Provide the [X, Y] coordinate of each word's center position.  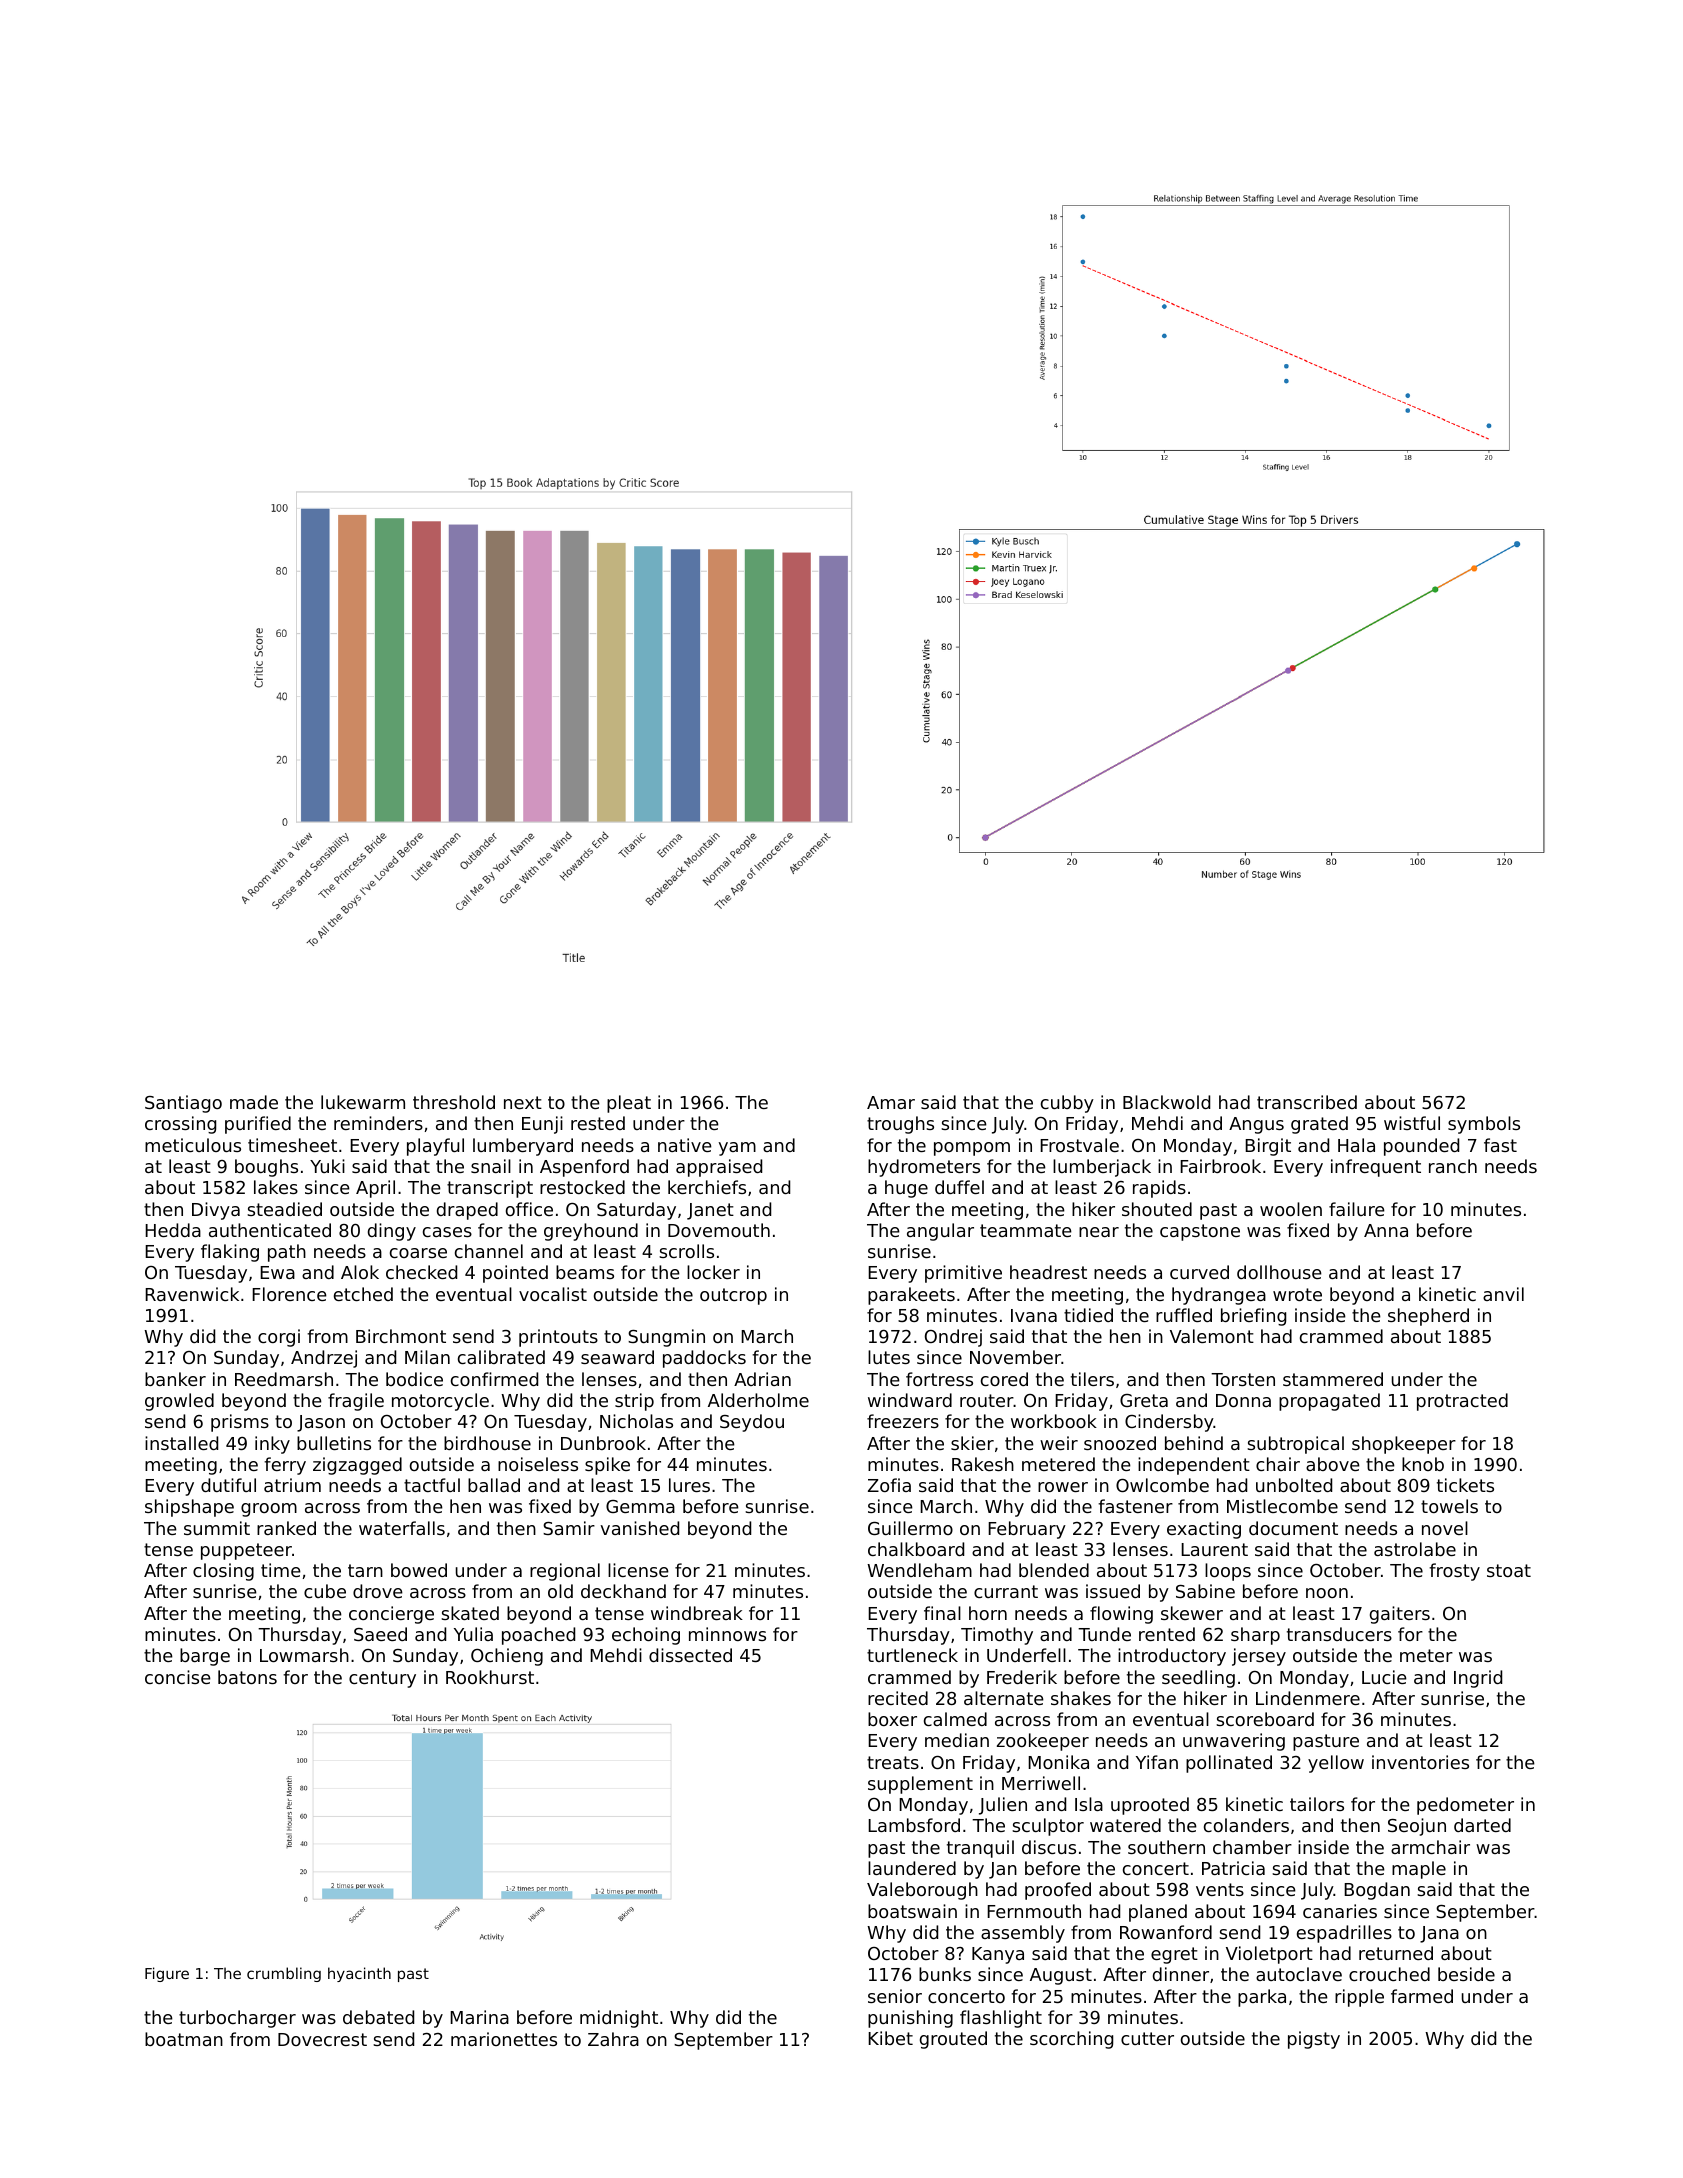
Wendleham [919, 1570]
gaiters [1400, 1615]
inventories [1420, 1762]
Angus [1256, 1125]
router [987, 1400]
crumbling [284, 1974]
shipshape [189, 1508]
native [685, 1145]
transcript [490, 1189]
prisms [240, 1423]
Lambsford [914, 1825]
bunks [945, 1974]
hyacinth [359, 1974]
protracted [1462, 1402]
